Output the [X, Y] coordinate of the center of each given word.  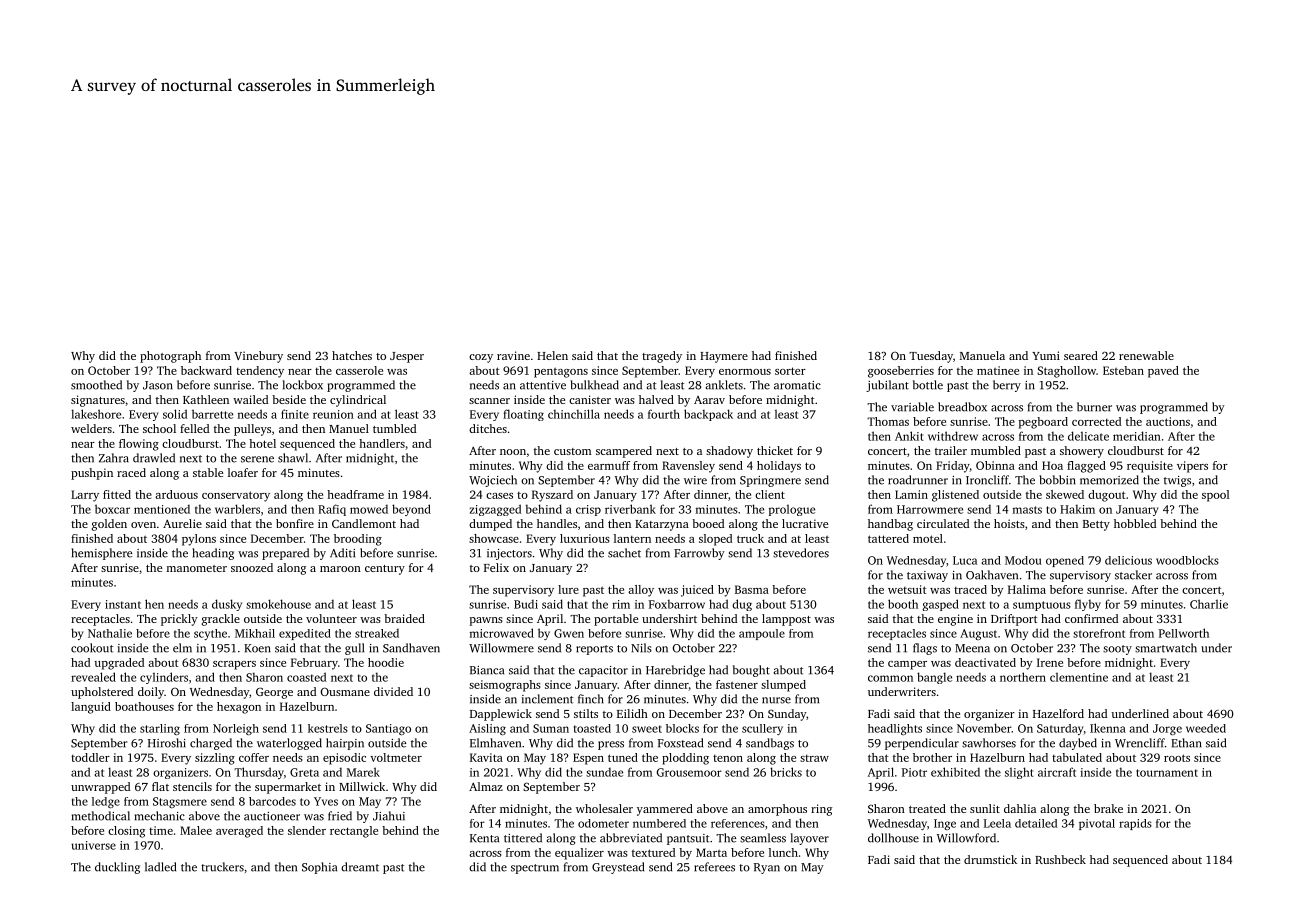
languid [91, 708]
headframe [355, 494]
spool [1215, 496]
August [978, 634]
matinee [998, 370]
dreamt [360, 867]
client [770, 494]
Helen [552, 355]
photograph [170, 357]
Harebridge [675, 671]
